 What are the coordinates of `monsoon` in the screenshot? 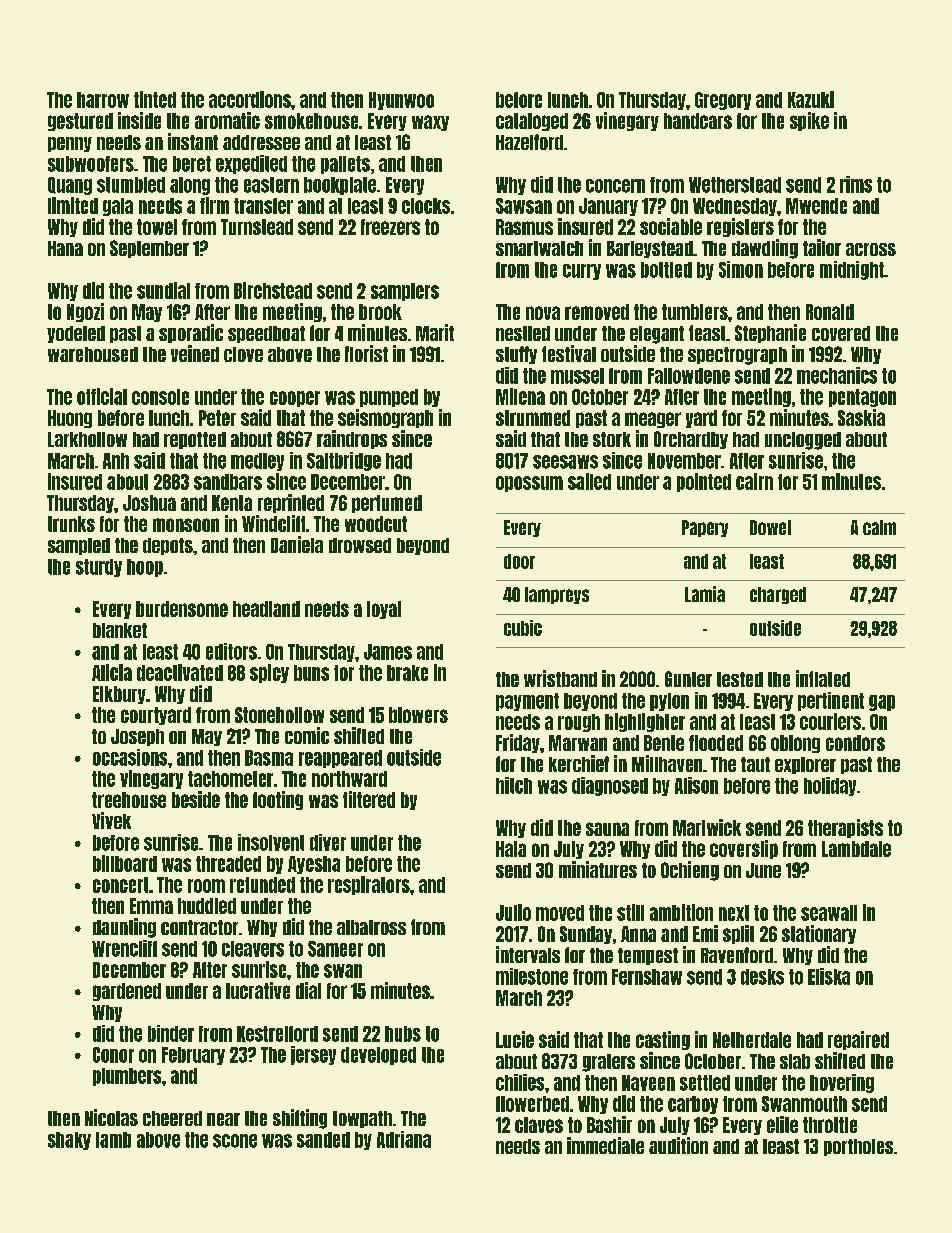 It's located at (186, 525).
